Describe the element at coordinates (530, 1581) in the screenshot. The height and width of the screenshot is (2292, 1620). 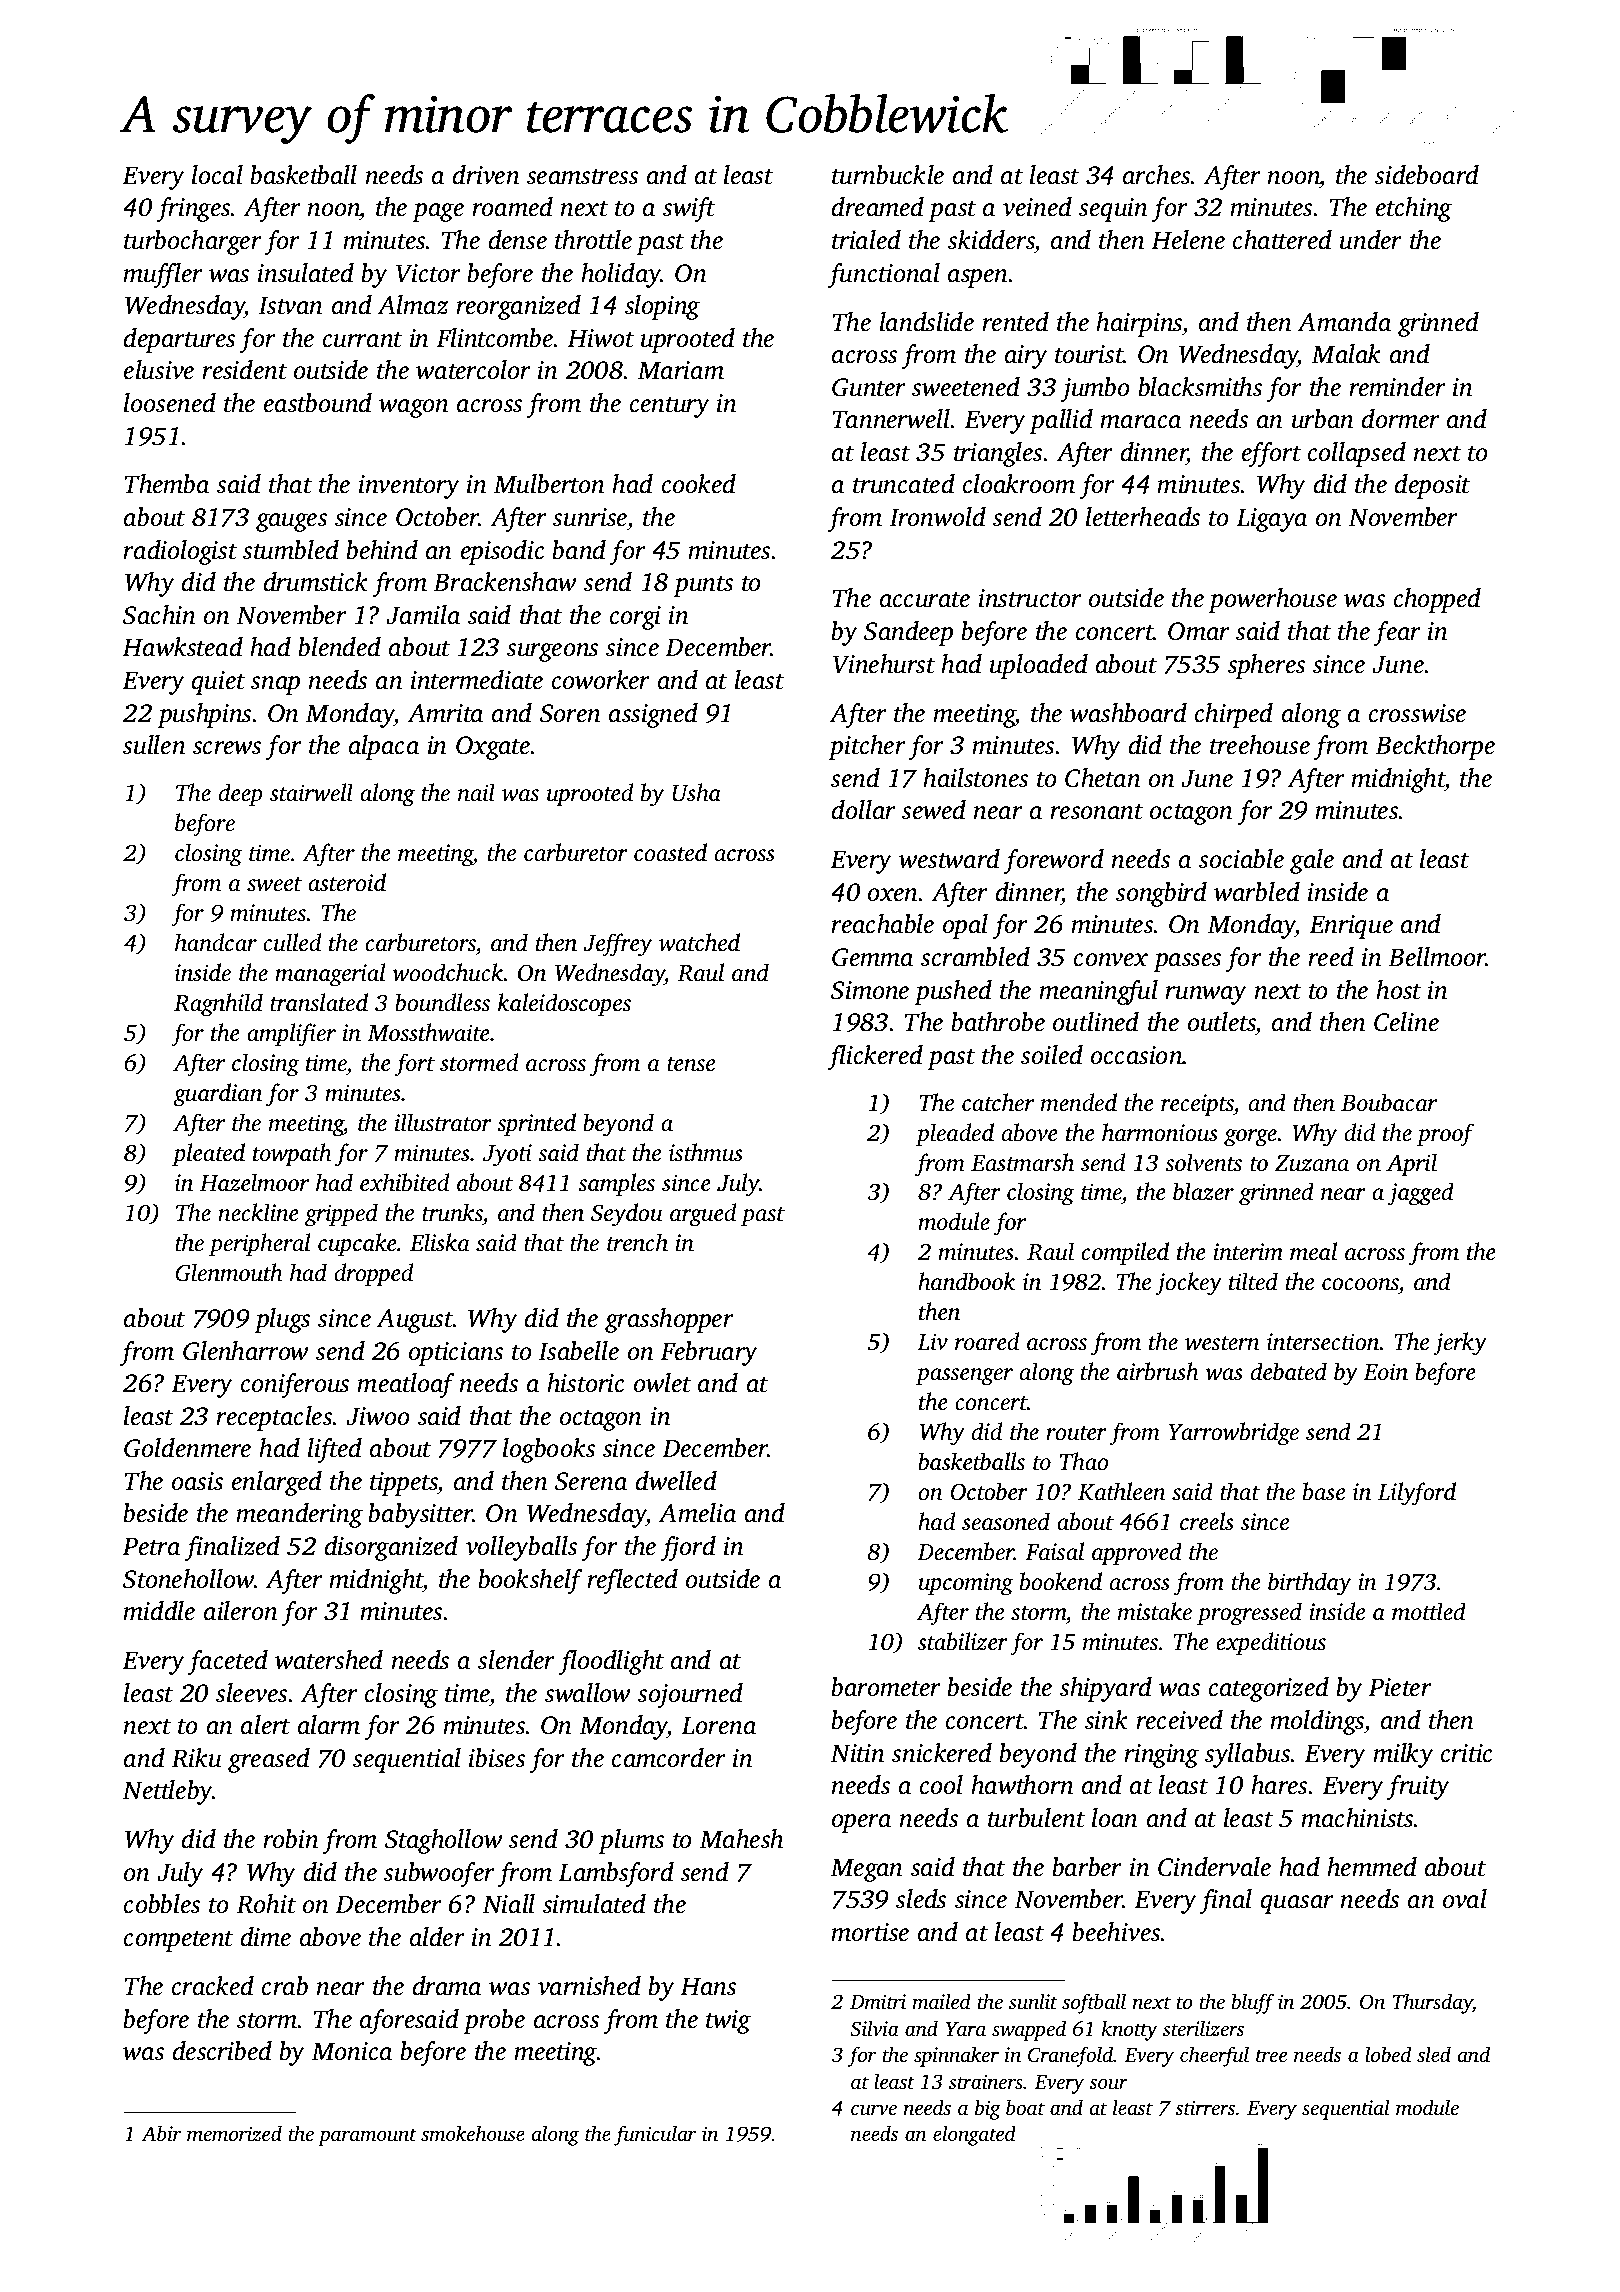
I see `bookshelf` at that location.
